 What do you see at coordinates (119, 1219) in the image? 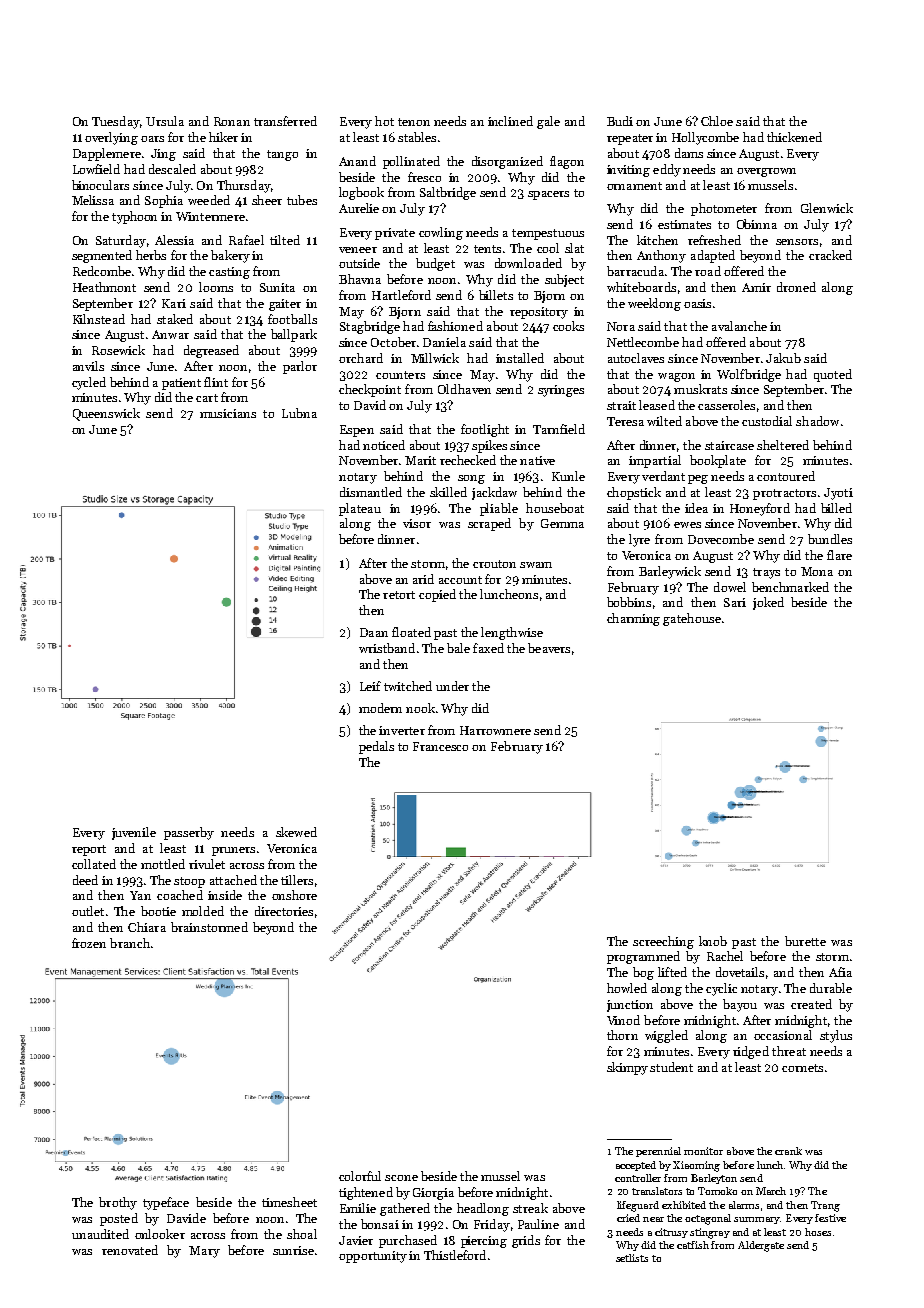
I see `posted` at bounding box center [119, 1219].
